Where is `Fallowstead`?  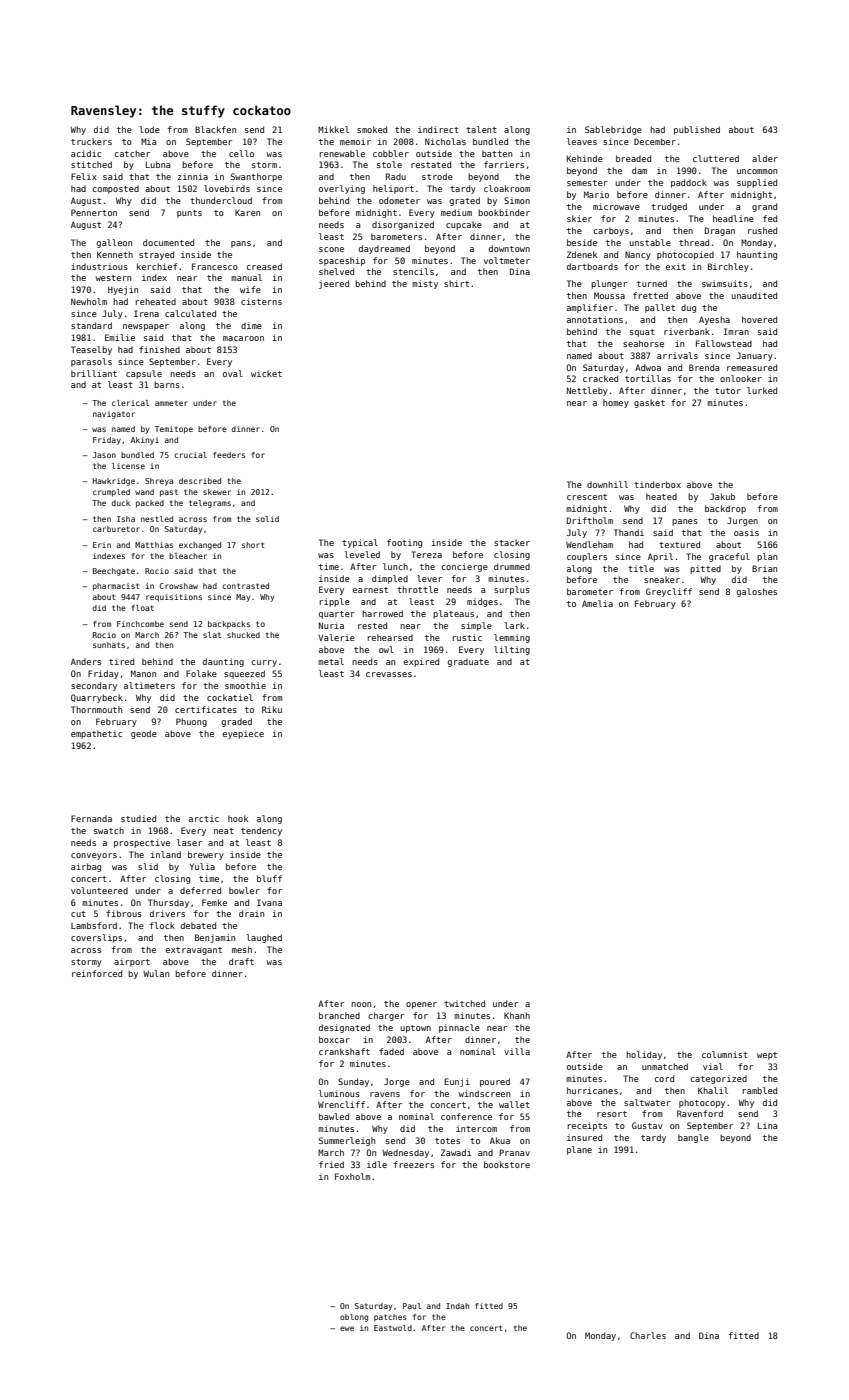
Fallowstead is located at coordinates (724, 343).
